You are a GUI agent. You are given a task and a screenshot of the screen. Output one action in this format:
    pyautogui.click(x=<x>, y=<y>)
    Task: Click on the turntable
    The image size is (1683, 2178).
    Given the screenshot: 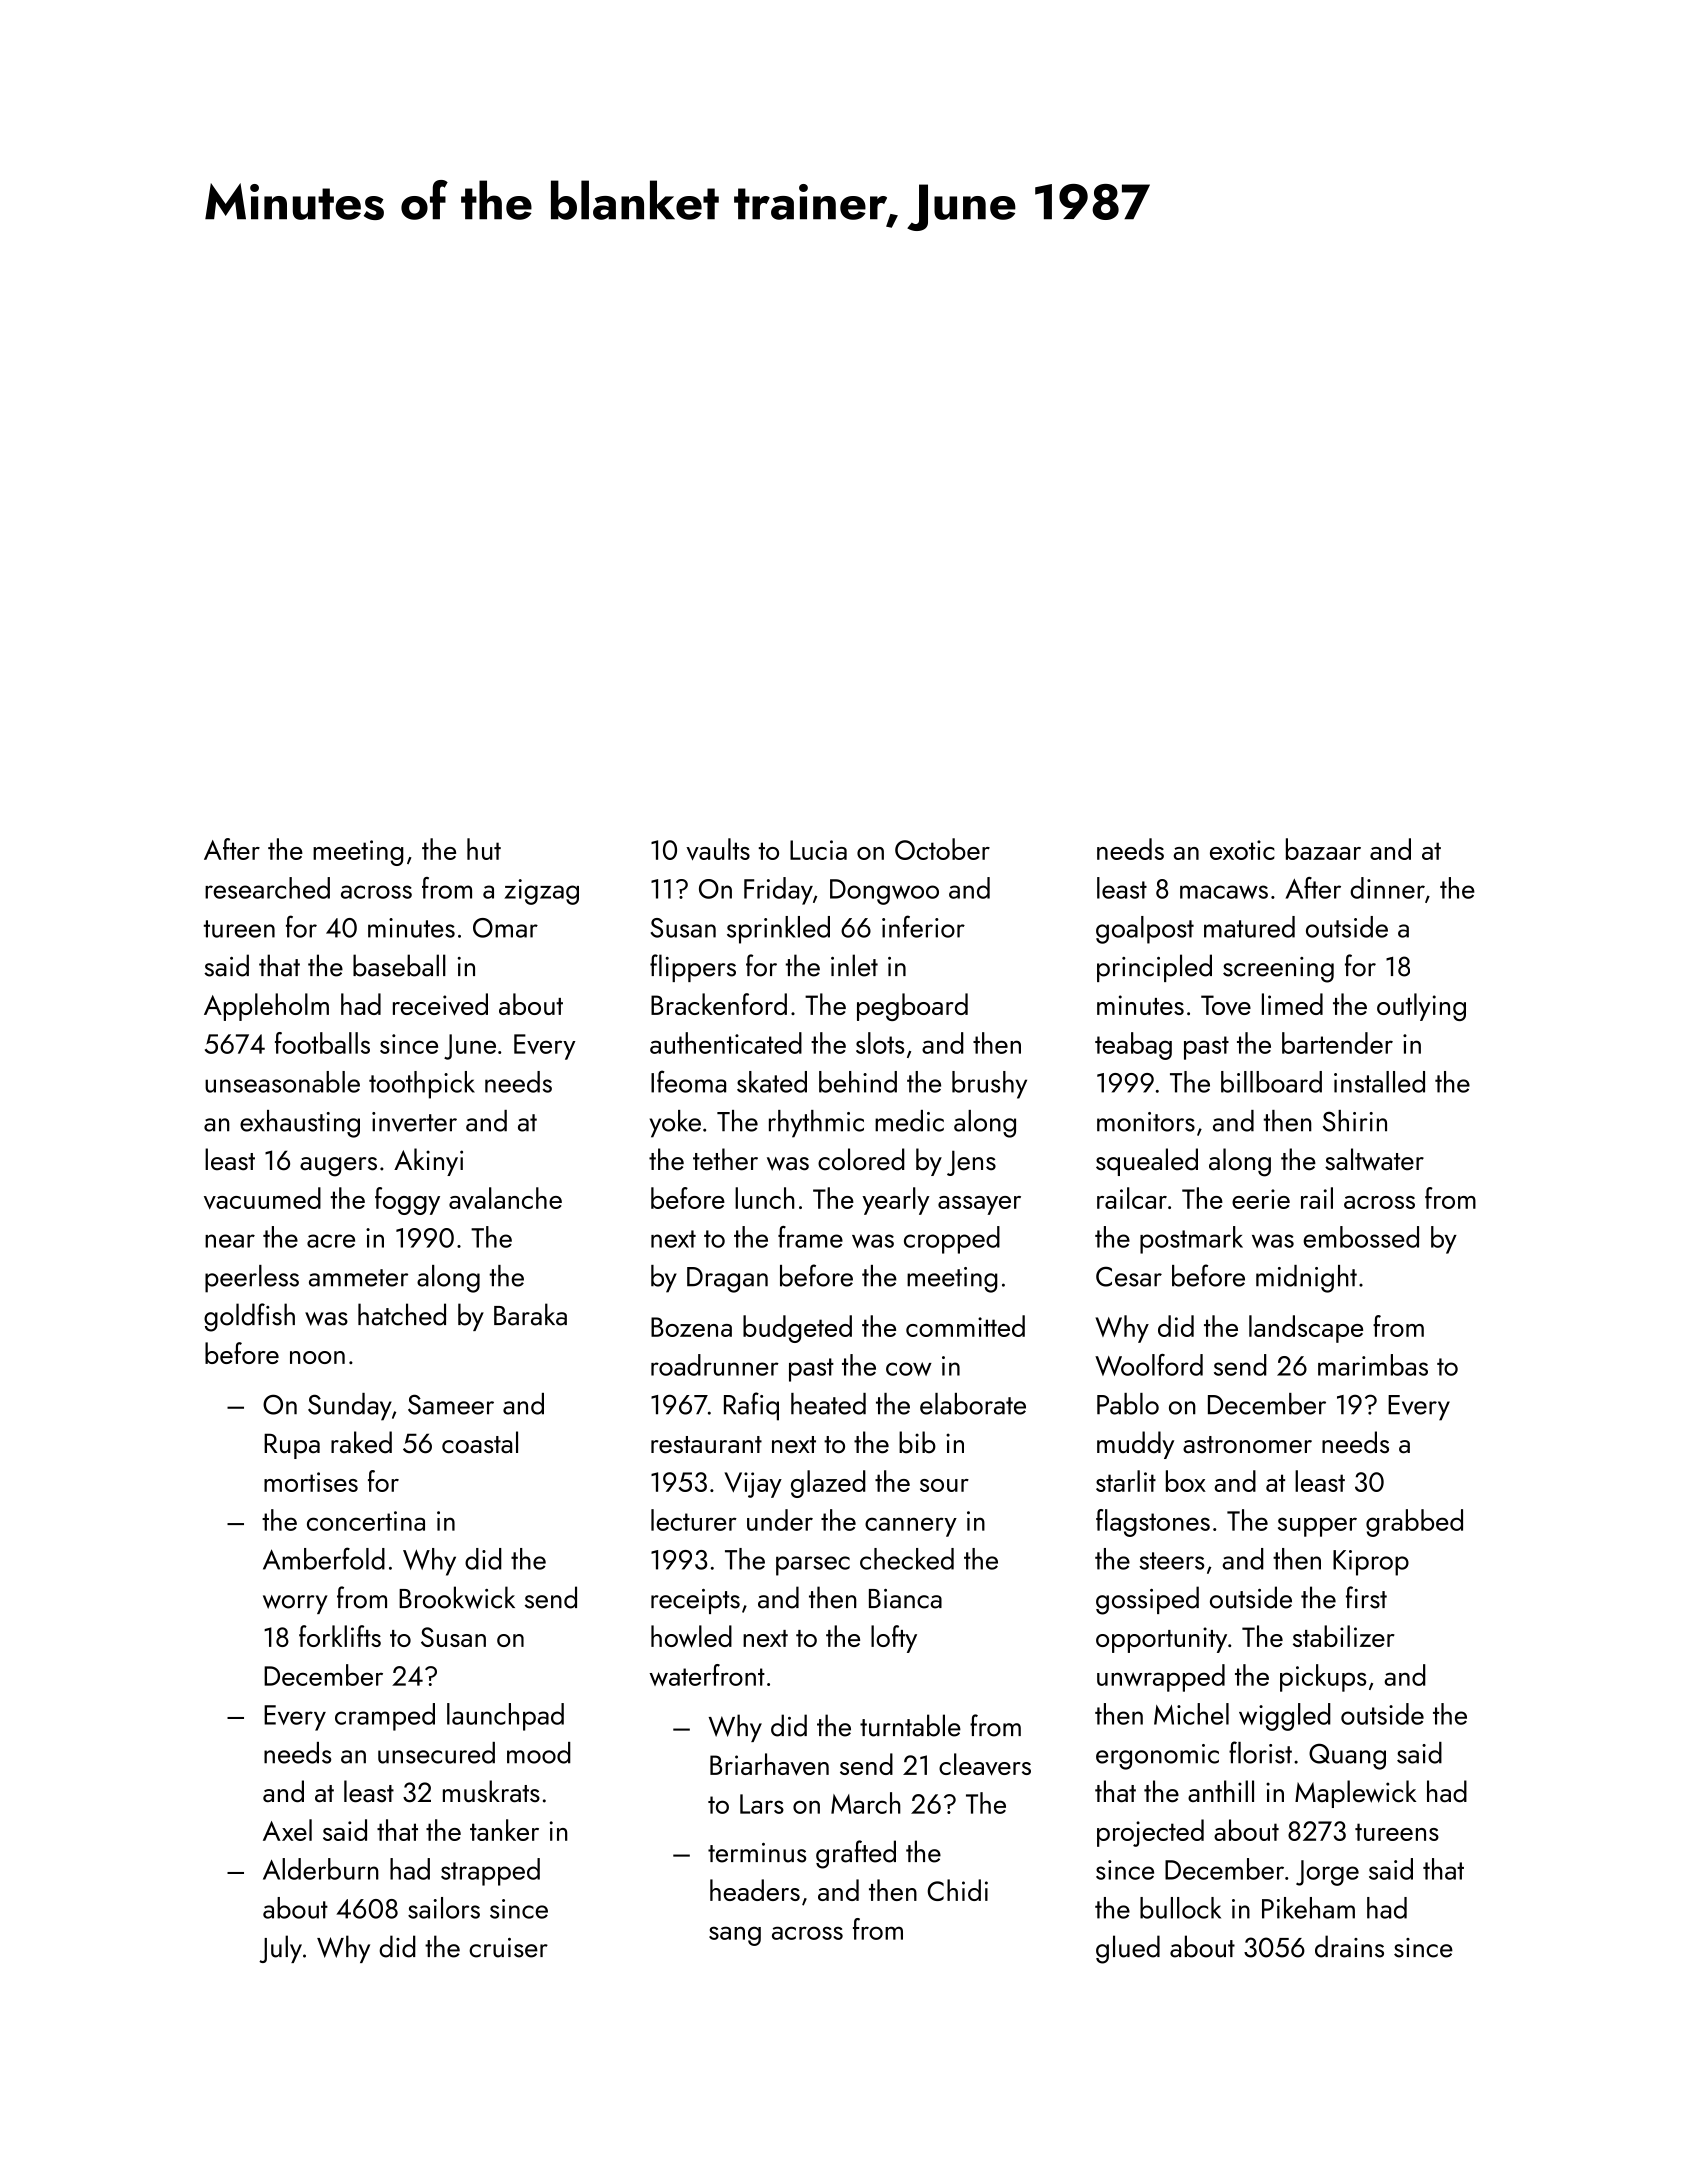 What is the action you would take?
    pyautogui.click(x=910, y=1725)
